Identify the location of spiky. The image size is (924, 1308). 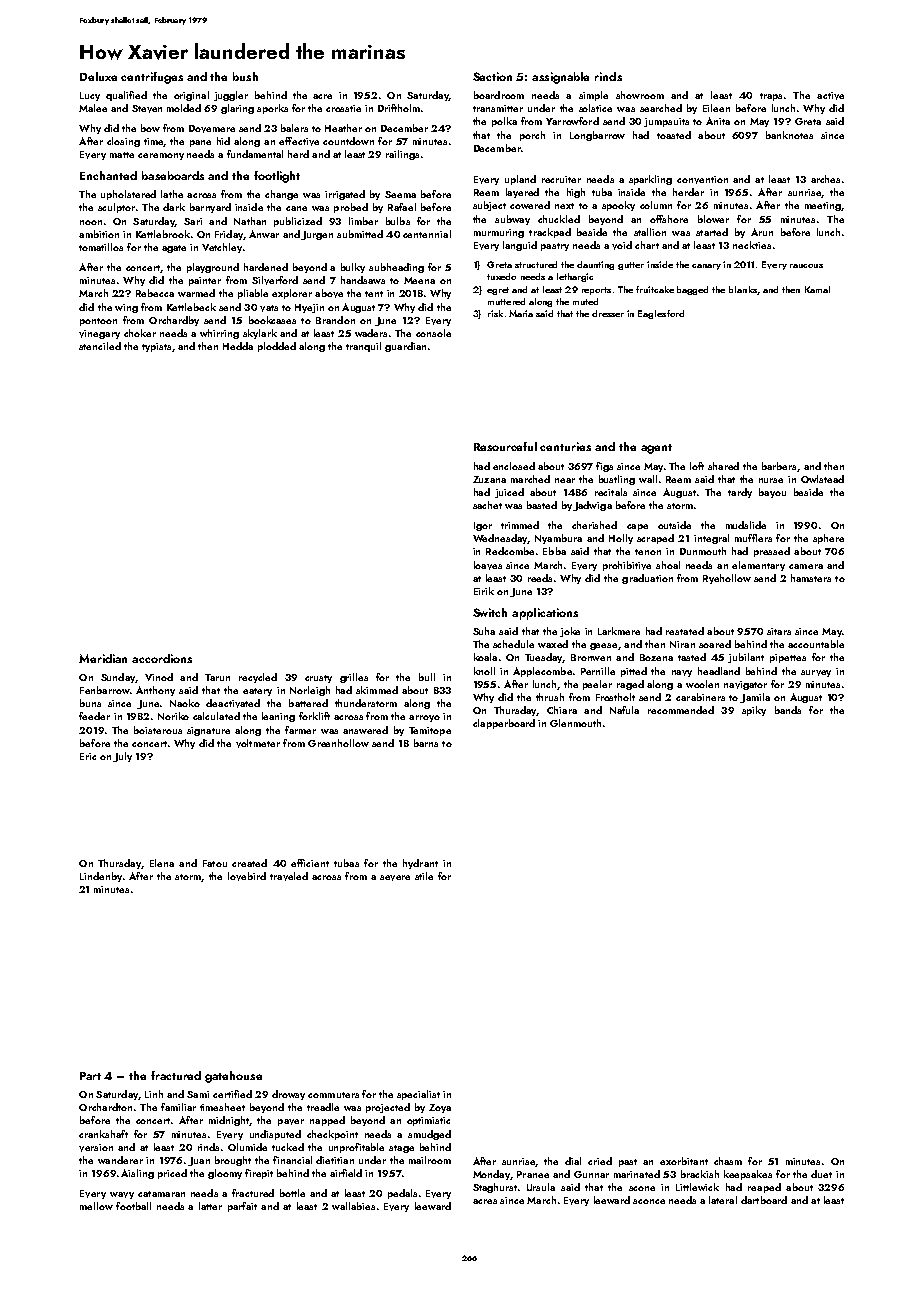
(754, 711).
